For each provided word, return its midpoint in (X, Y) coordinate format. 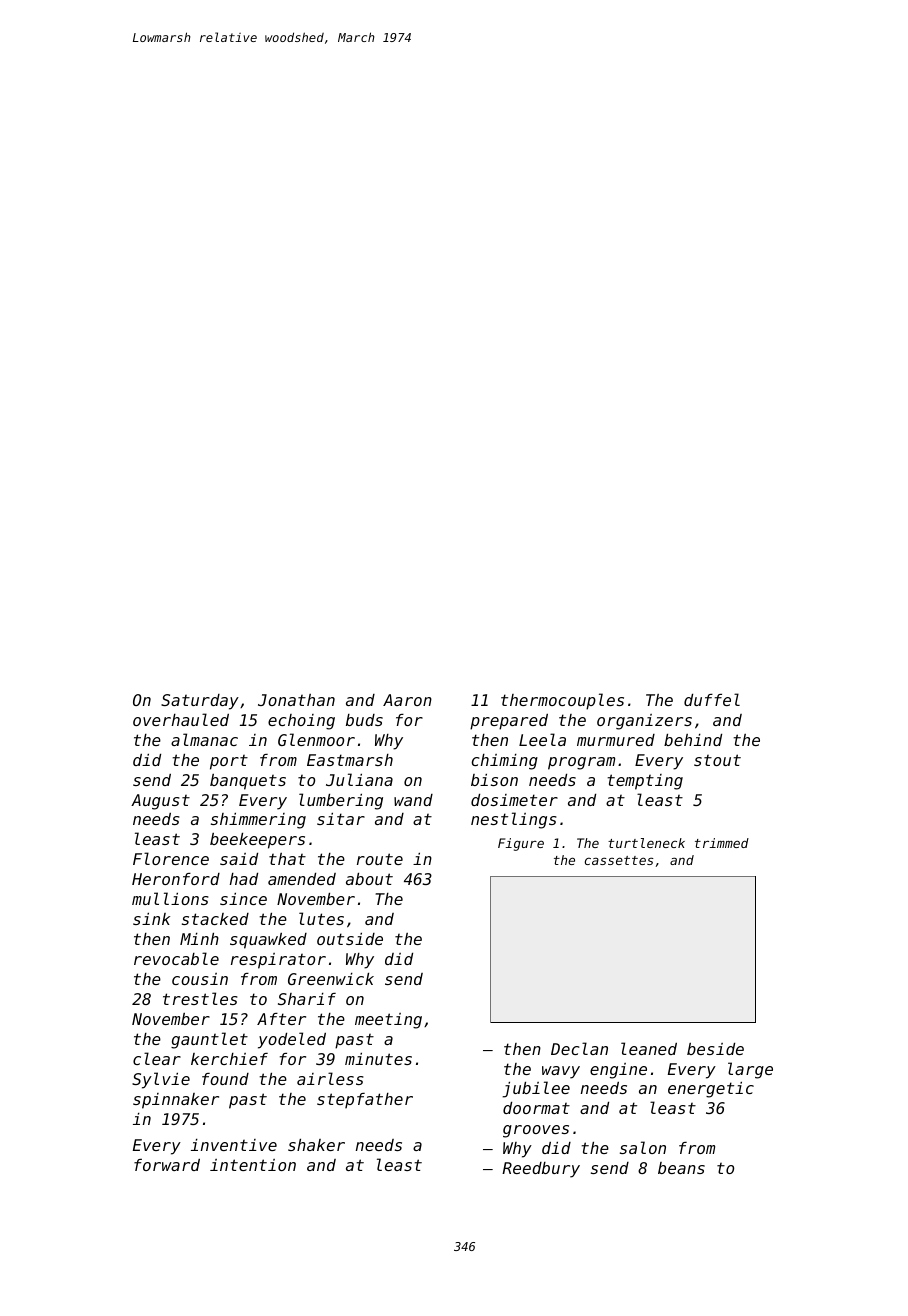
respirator (278, 961)
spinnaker (176, 1101)
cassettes (619, 860)
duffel (712, 699)
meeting (388, 1021)
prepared (509, 722)
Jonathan (296, 700)
